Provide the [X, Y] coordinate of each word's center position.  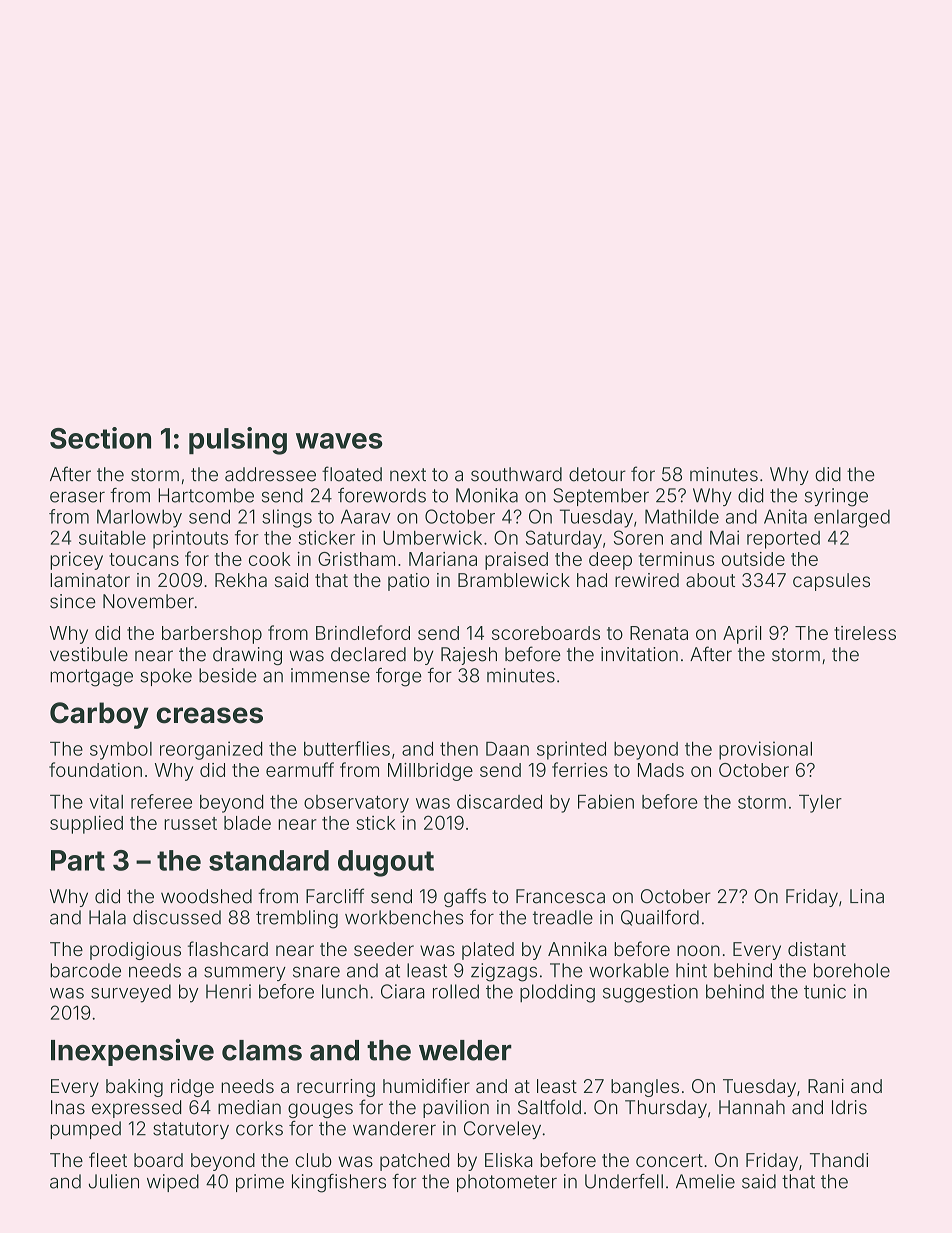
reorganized [211, 750]
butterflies [347, 748]
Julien [113, 1181]
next [408, 475]
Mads [661, 770]
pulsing [238, 441]
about [710, 580]
